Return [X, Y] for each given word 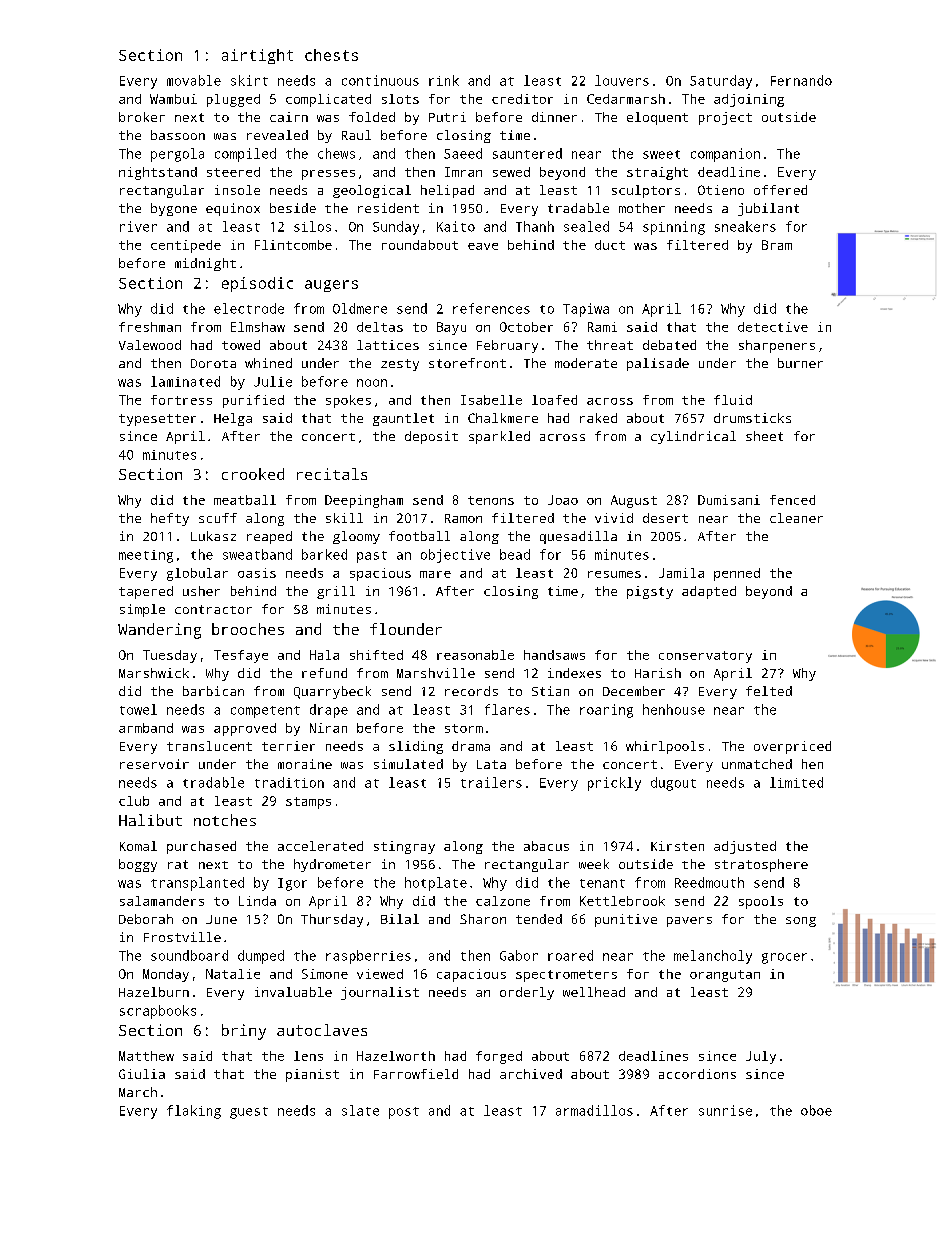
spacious [380, 574]
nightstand [158, 173]
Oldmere [360, 308]
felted [769, 691]
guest [249, 1113]
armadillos [594, 1110]
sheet [764, 436]
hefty [170, 519]
